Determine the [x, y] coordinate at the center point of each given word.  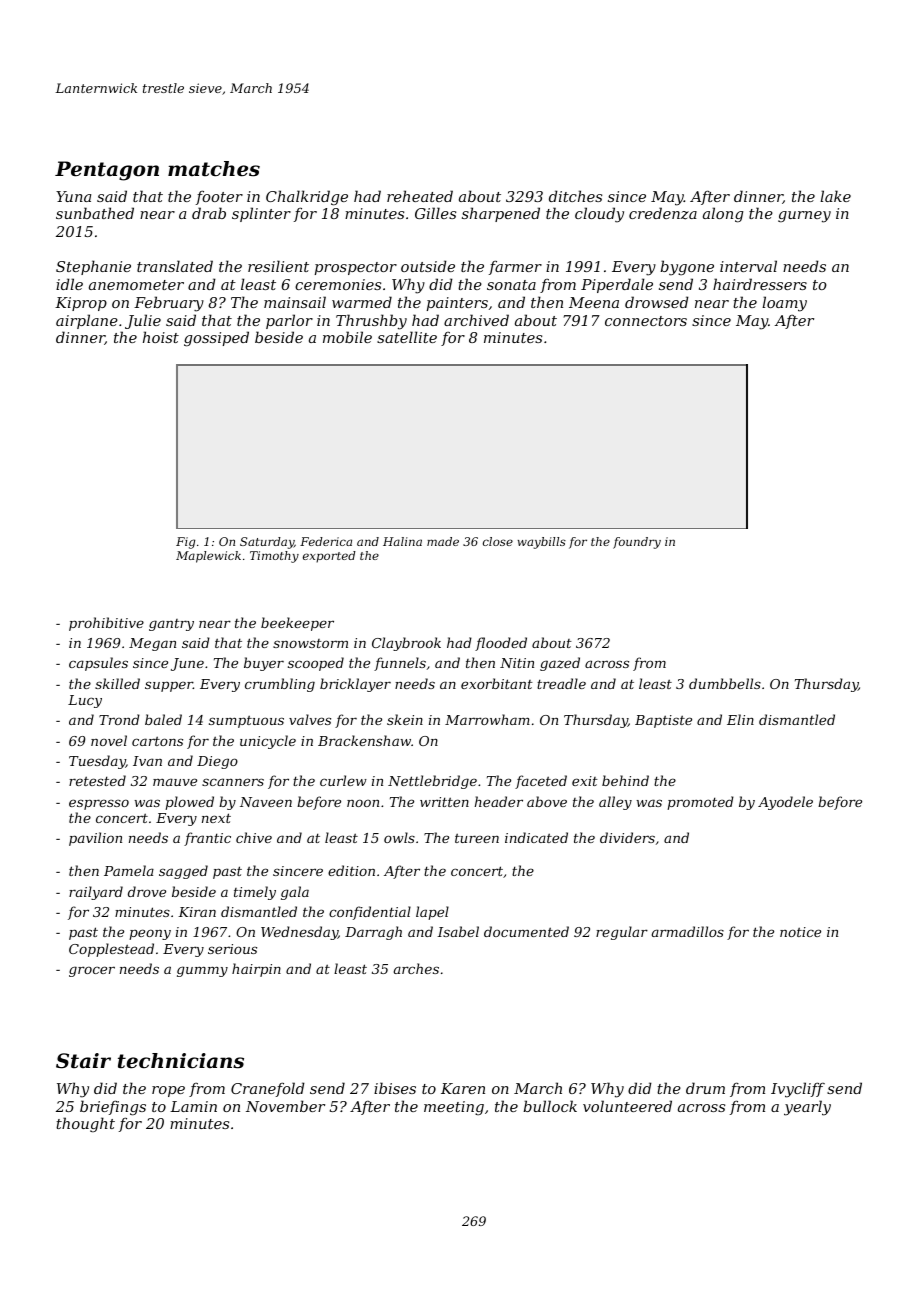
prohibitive [106, 624]
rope [168, 1091]
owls [399, 837]
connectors [646, 321]
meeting [454, 1108]
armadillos [688, 931]
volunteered [627, 1106]
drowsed [657, 302]
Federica [326, 541]
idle [69, 284]
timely [255, 893]
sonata [511, 285]
